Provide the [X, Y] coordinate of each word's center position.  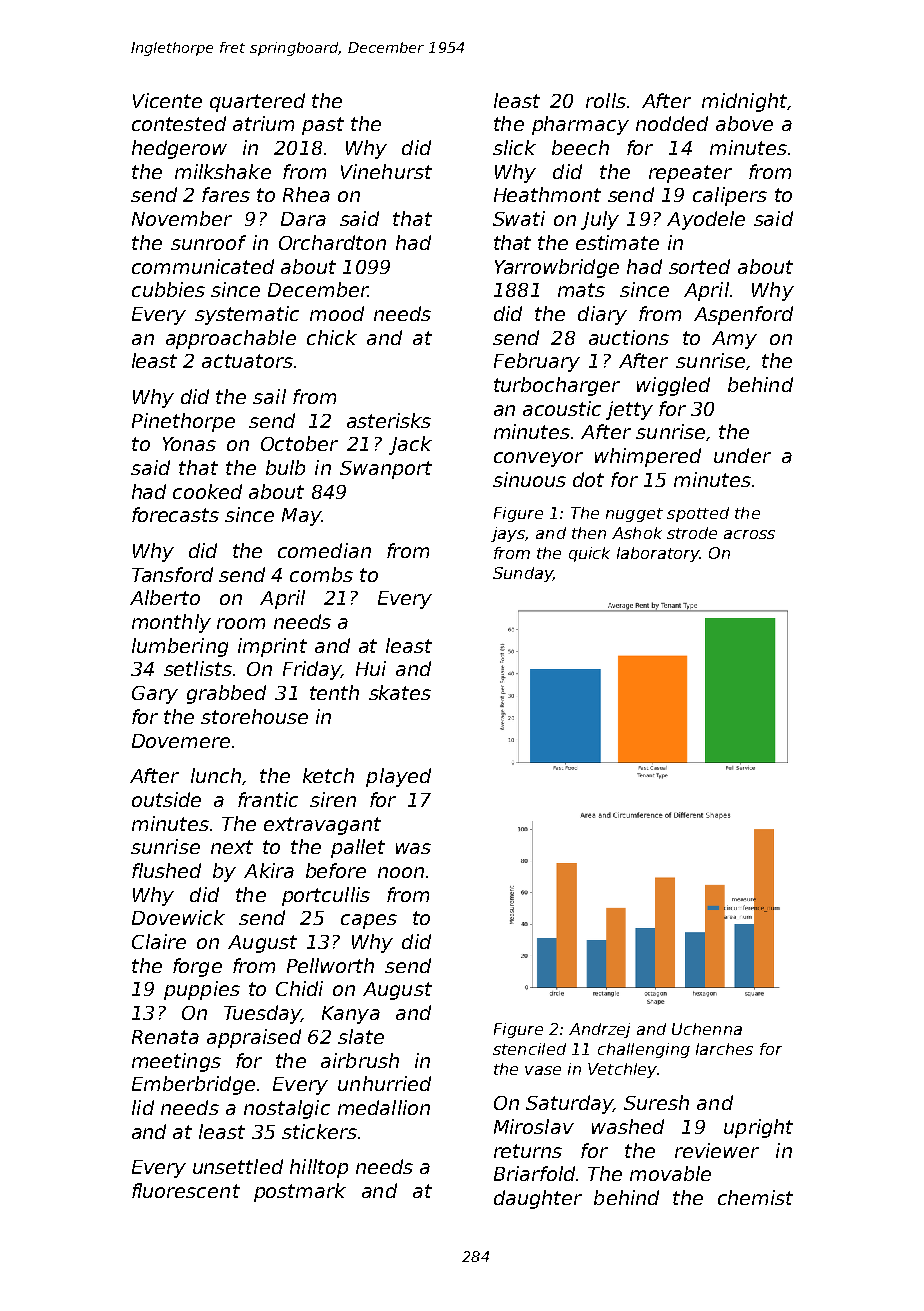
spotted [698, 514]
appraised [254, 1038]
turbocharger [557, 386]
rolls [606, 100]
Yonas [189, 444]
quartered [257, 102]
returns [528, 1151]
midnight [744, 102]
